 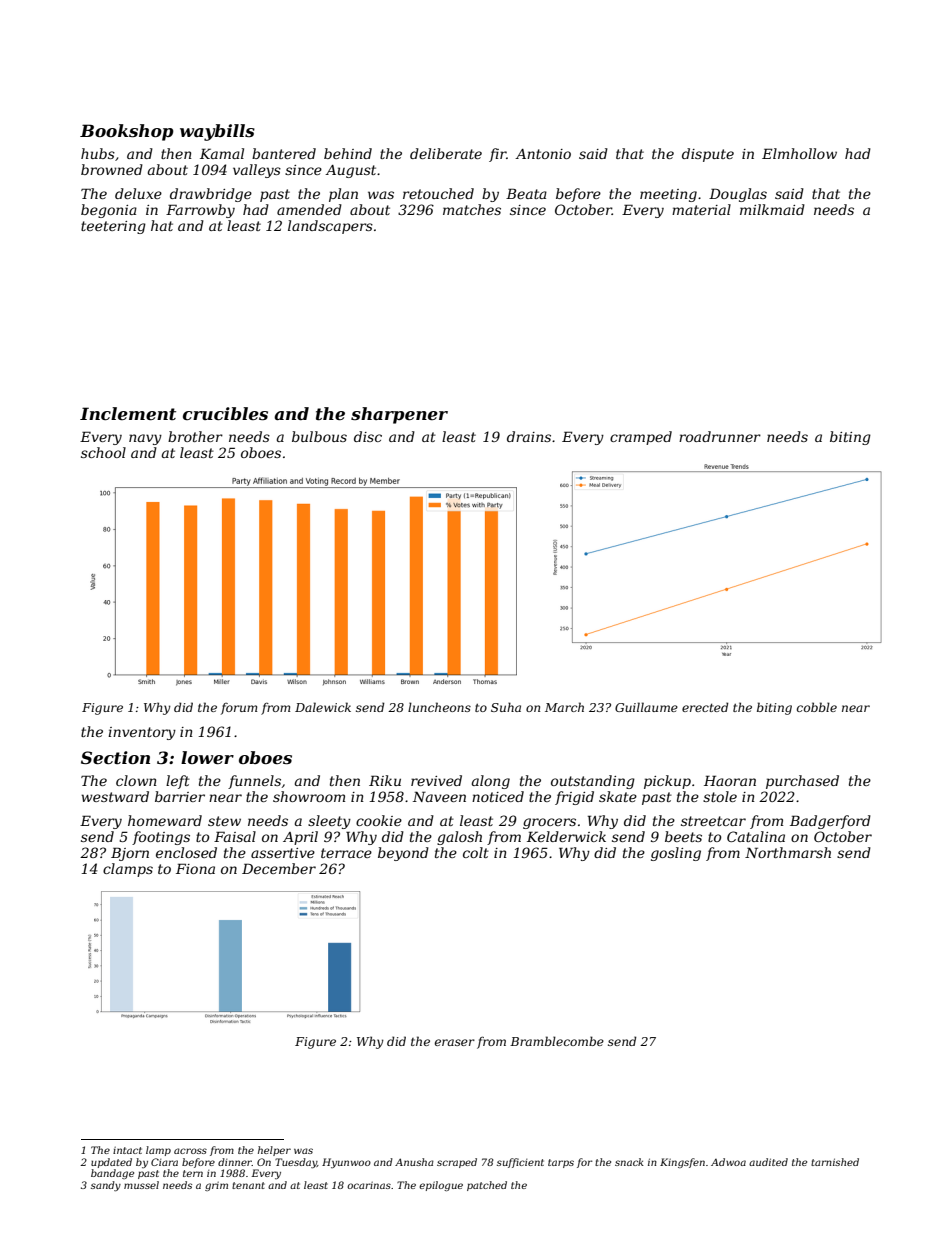 What do you see at coordinates (319, 436) in the image?
I see `bulbous` at bounding box center [319, 436].
